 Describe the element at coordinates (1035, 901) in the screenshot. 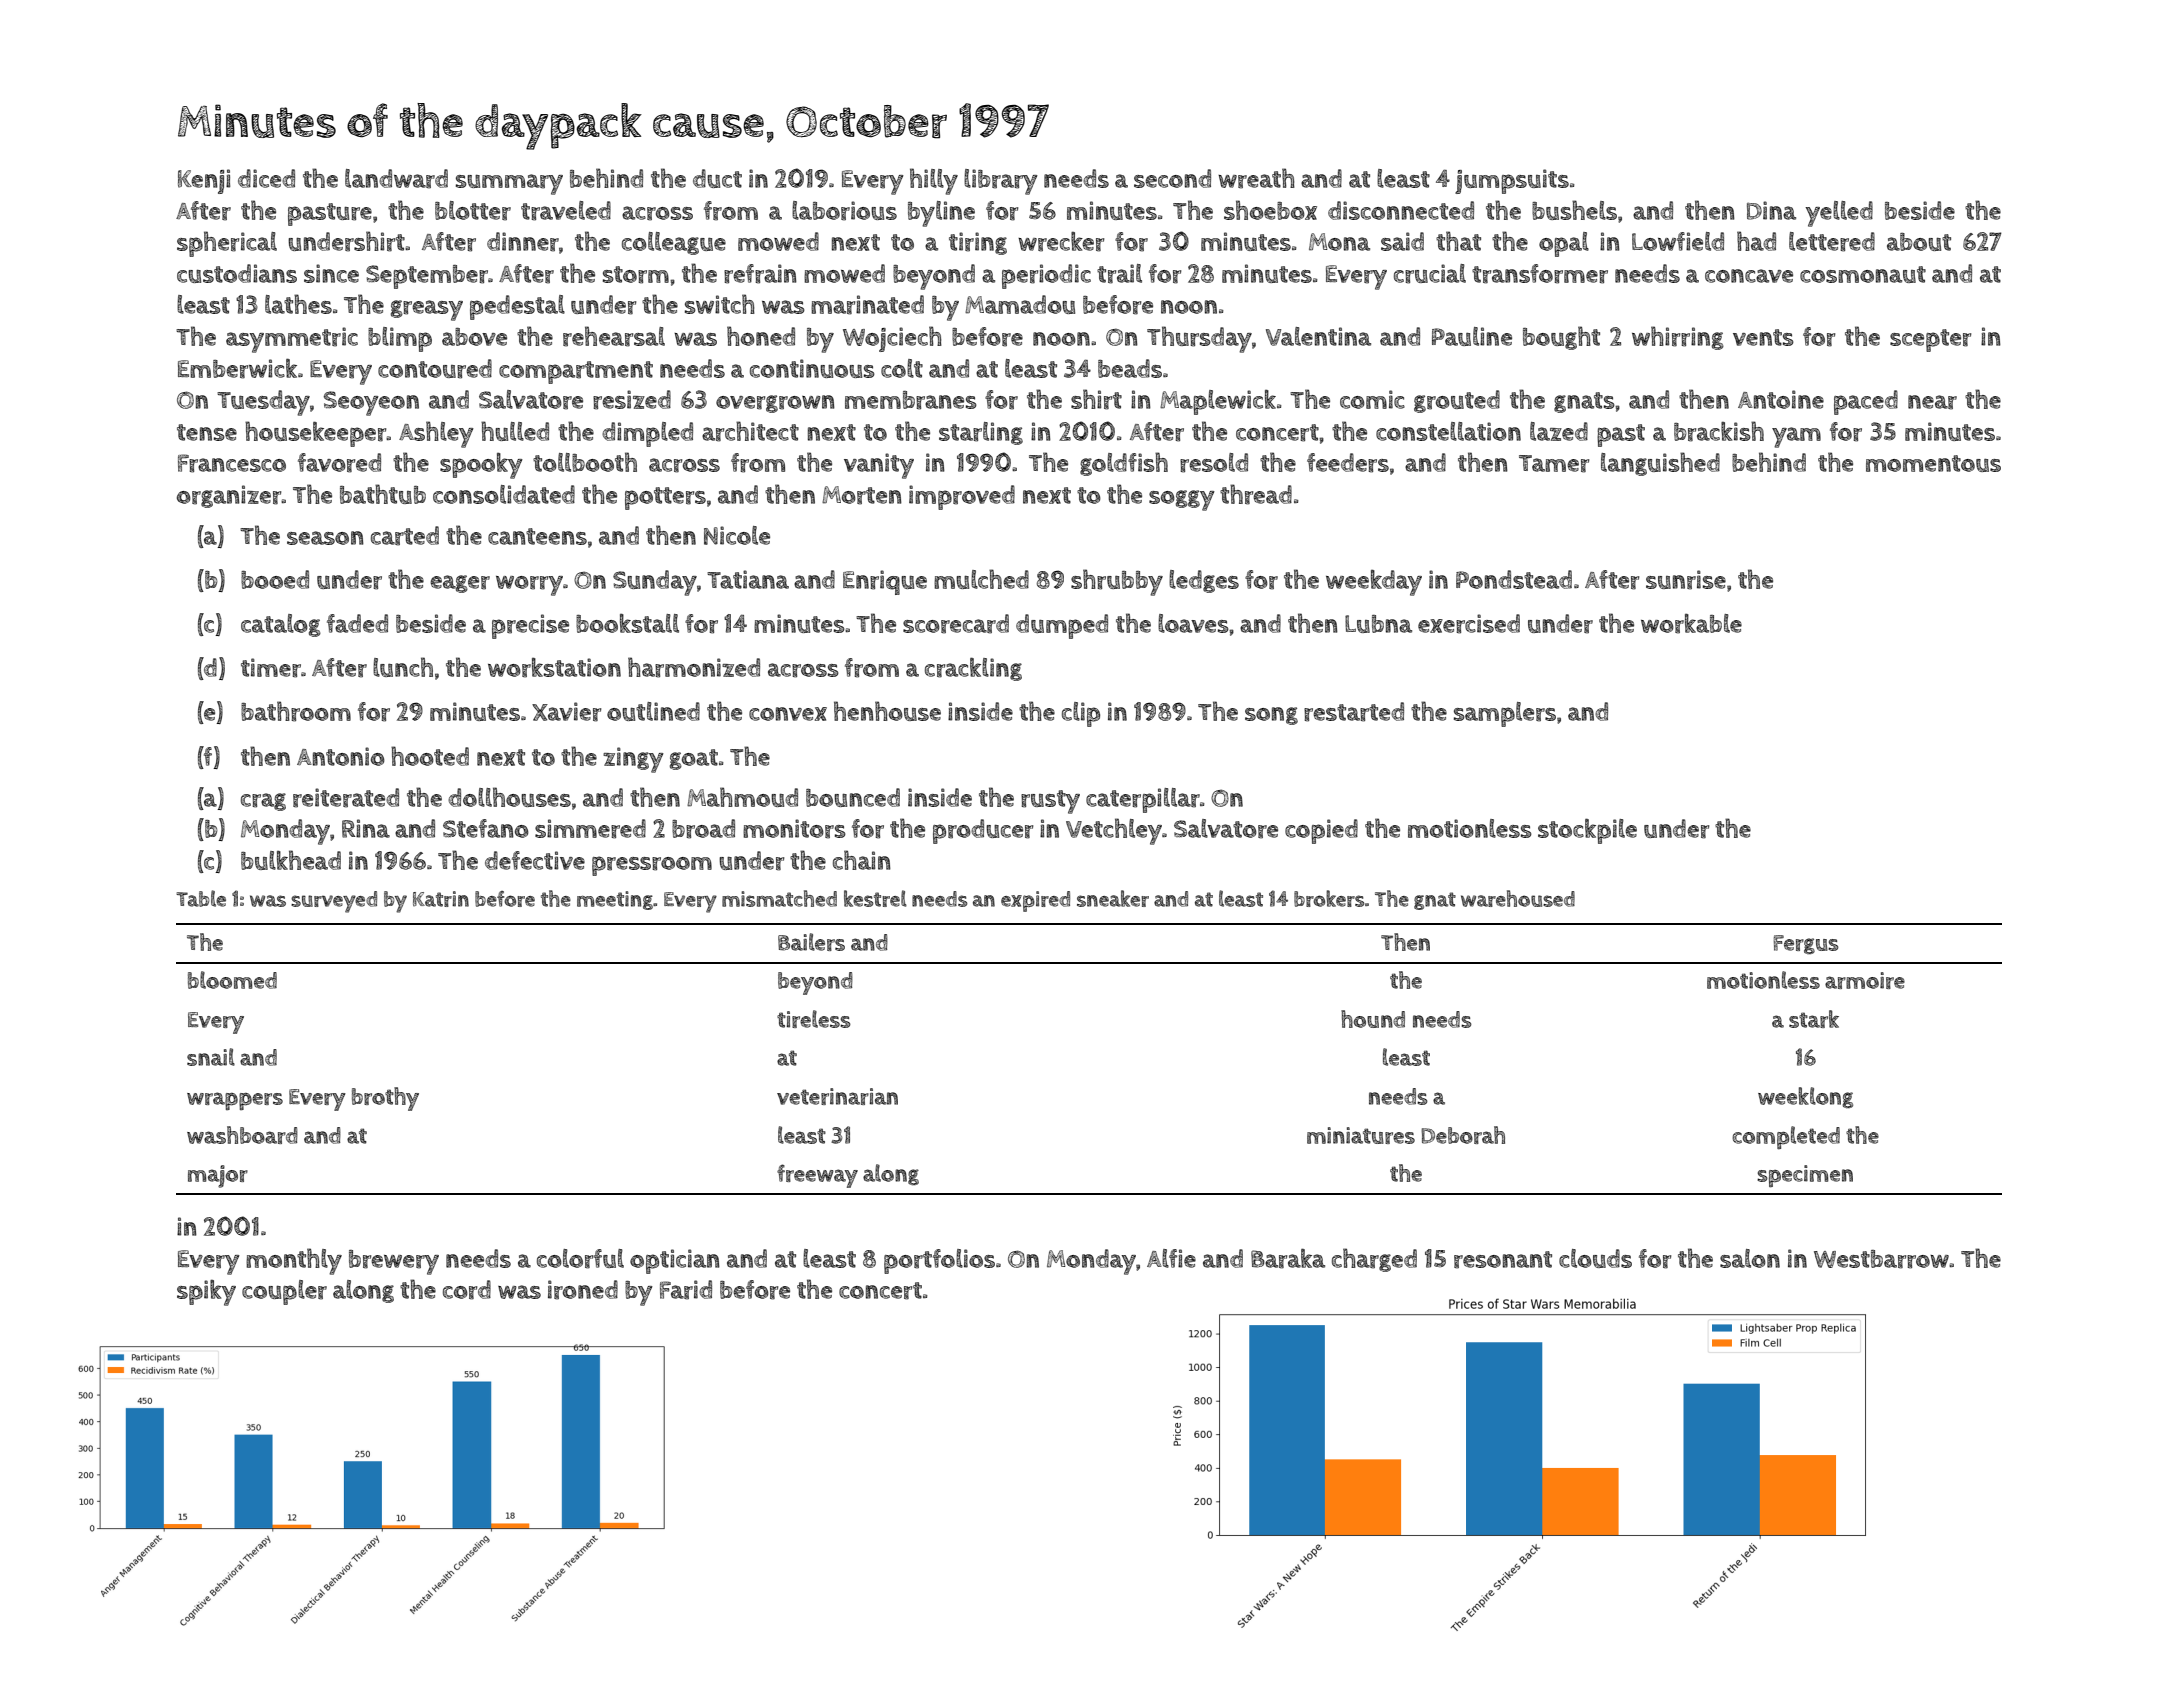

I see `expired` at that location.
